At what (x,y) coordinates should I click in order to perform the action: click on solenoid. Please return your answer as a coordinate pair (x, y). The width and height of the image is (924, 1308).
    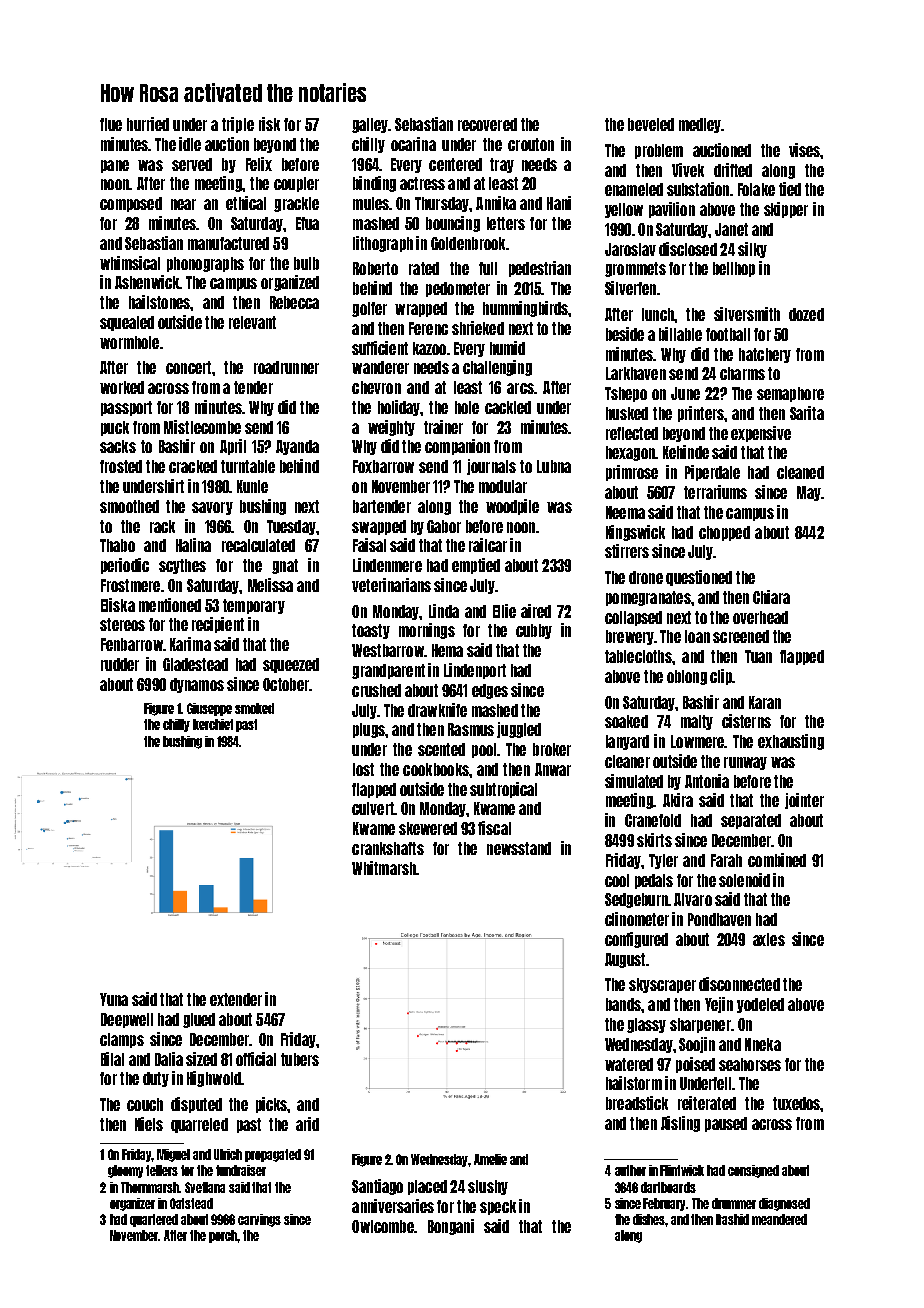
    Looking at the image, I should click on (744, 880).
